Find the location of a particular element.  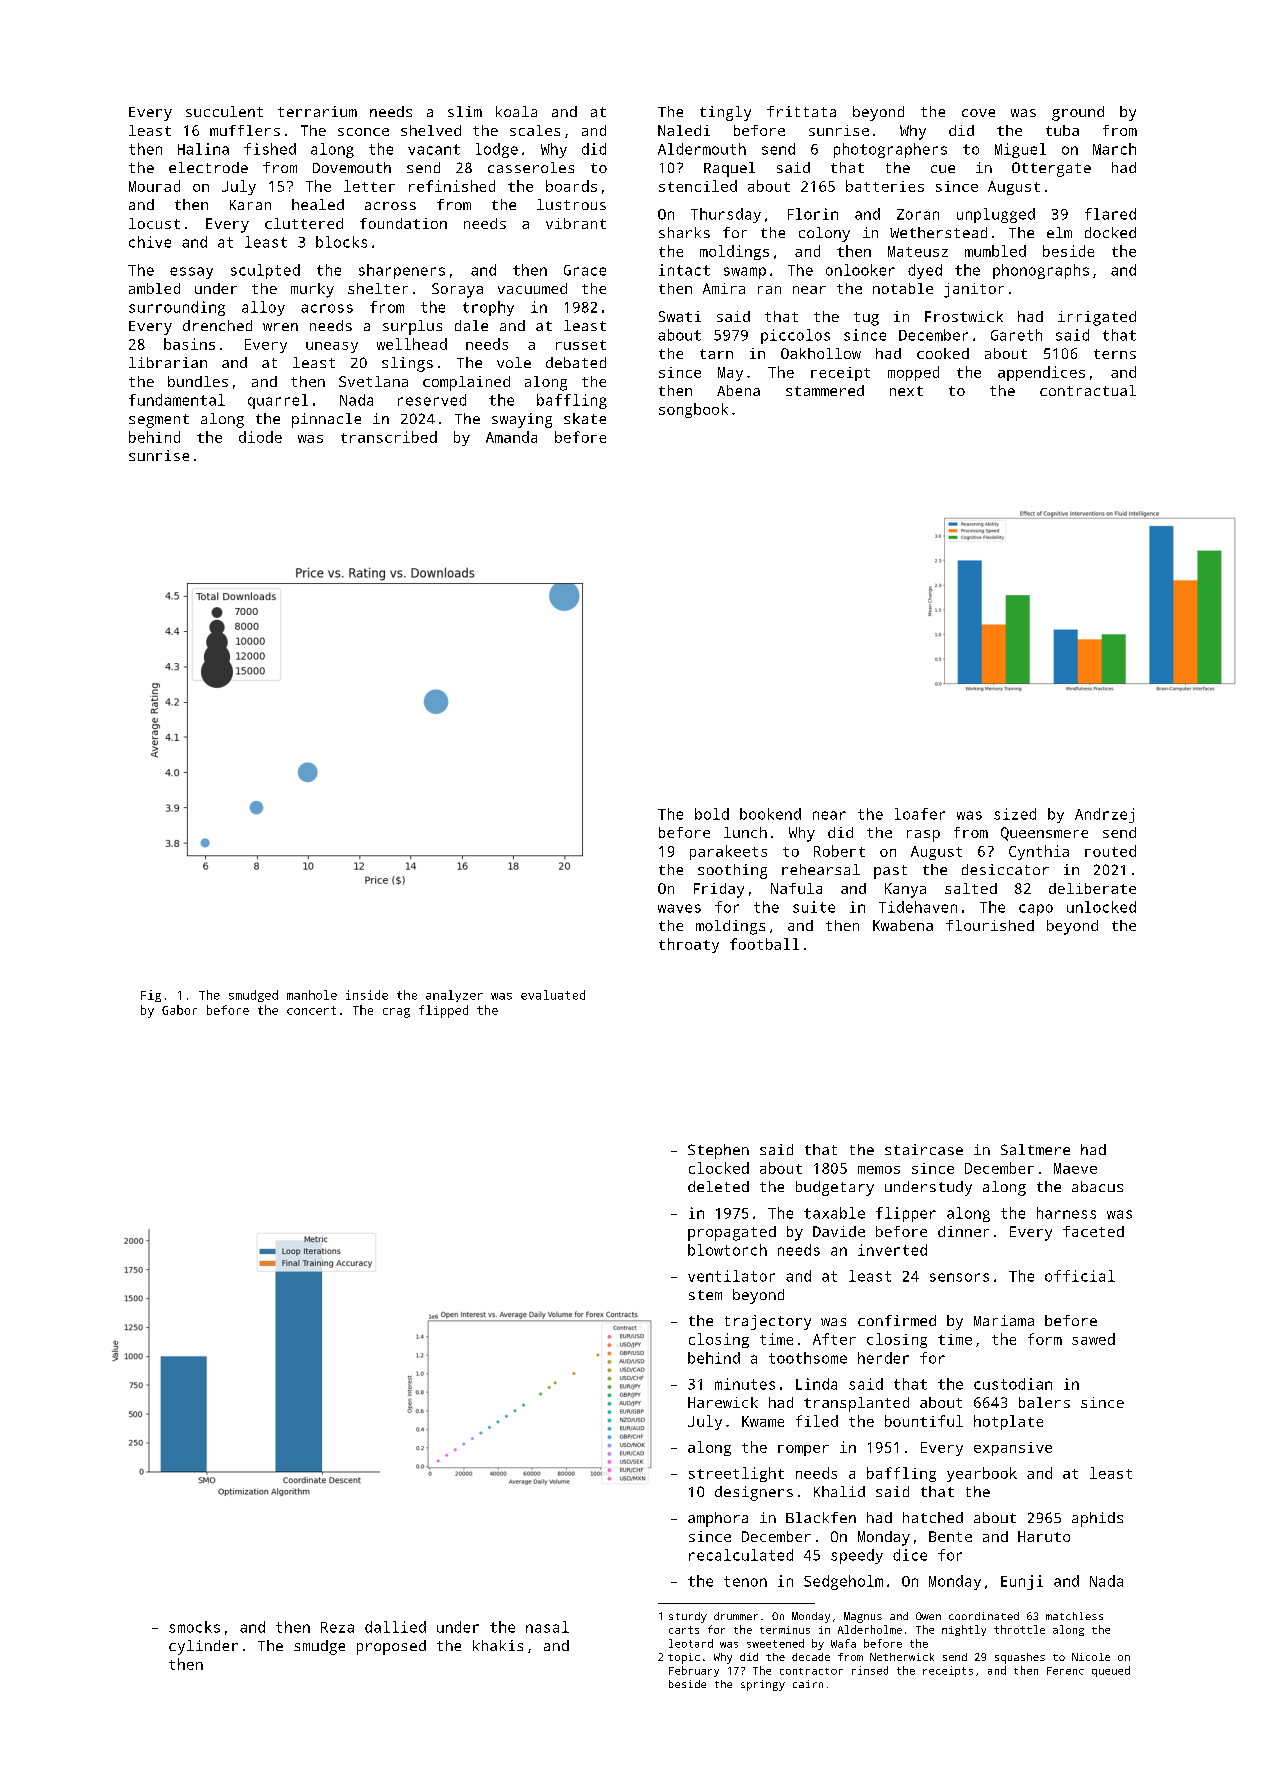

Gabor is located at coordinates (179, 1010).
